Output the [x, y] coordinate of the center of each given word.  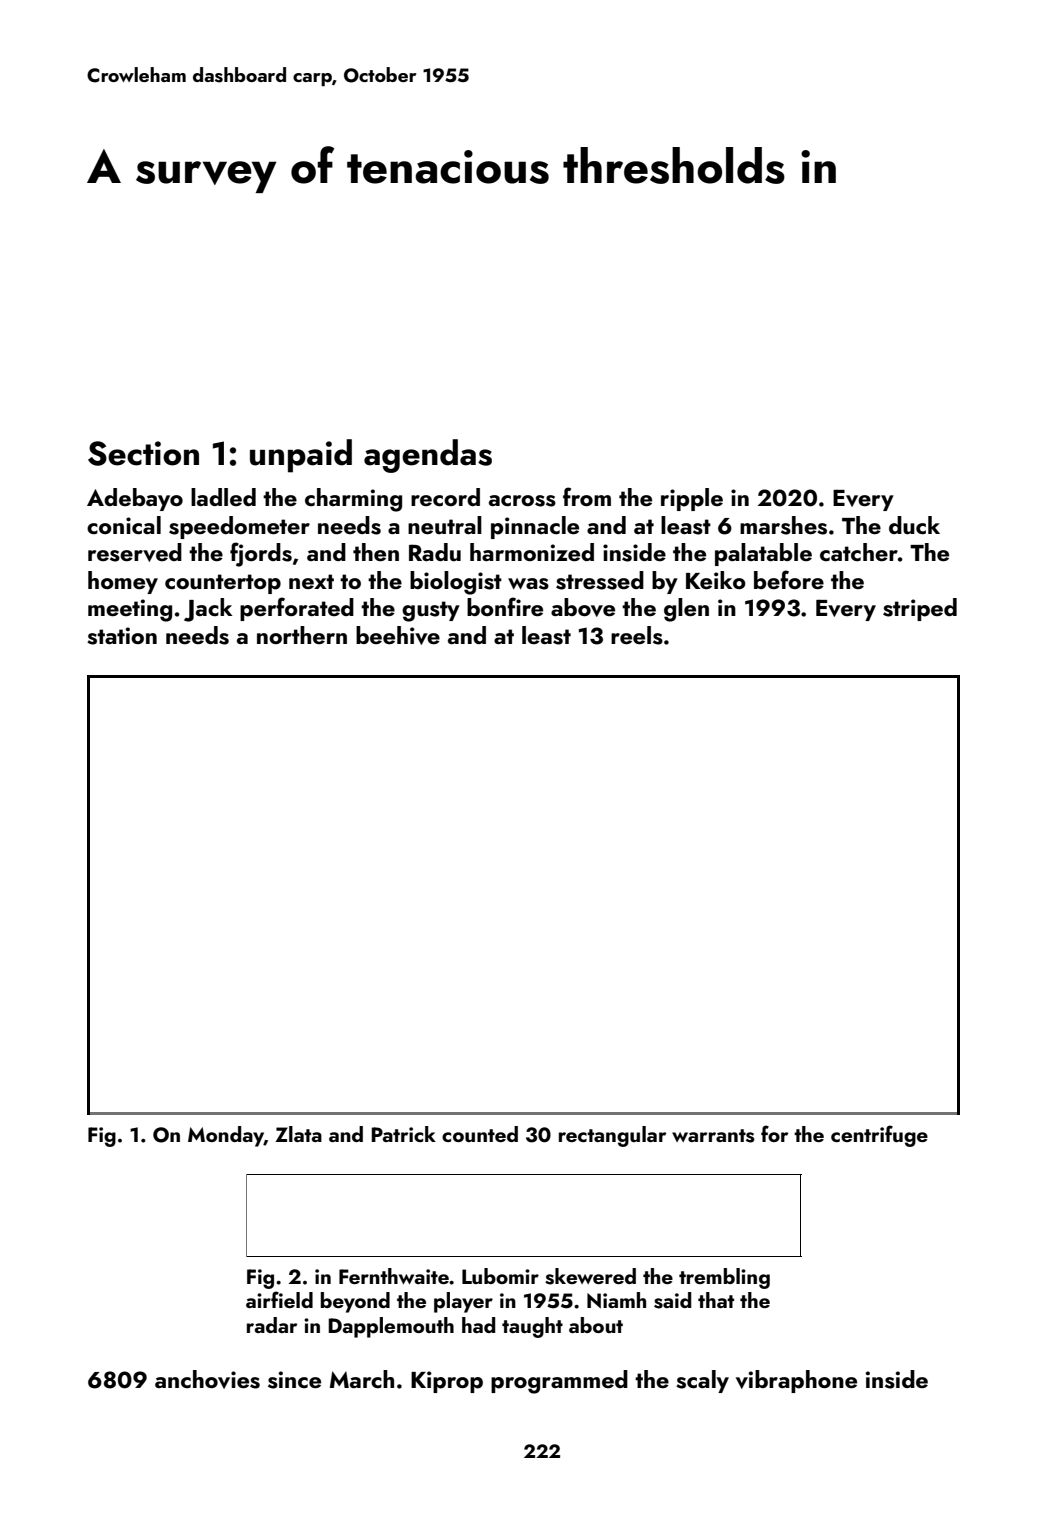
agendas [428, 456]
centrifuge [879, 1136]
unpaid [301, 456]
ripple [692, 499]
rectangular [612, 1136]
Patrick [403, 1134]
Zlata [298, 1134]
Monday [226, 1136]
